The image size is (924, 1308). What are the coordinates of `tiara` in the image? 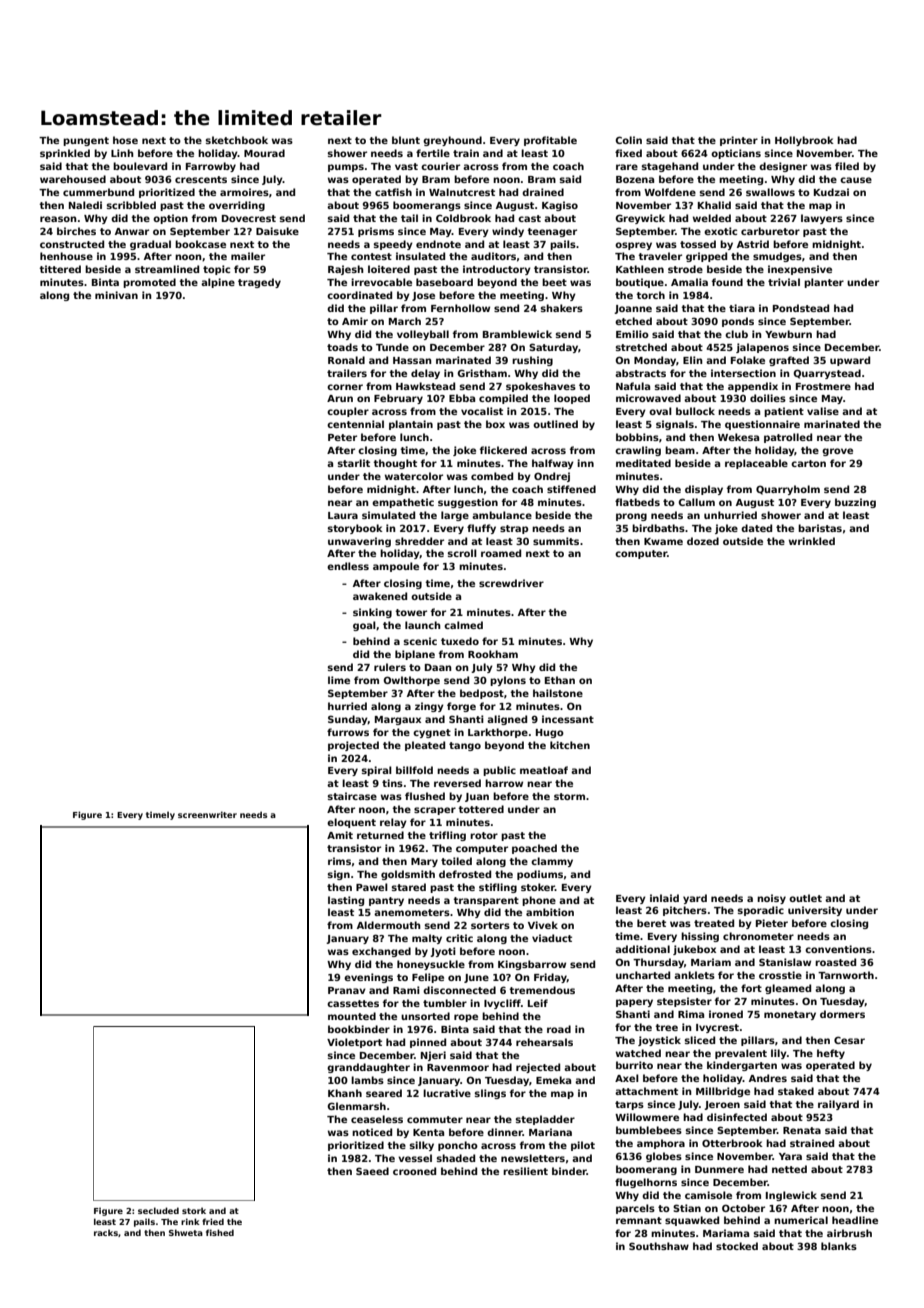 It's located at (742, 308).
